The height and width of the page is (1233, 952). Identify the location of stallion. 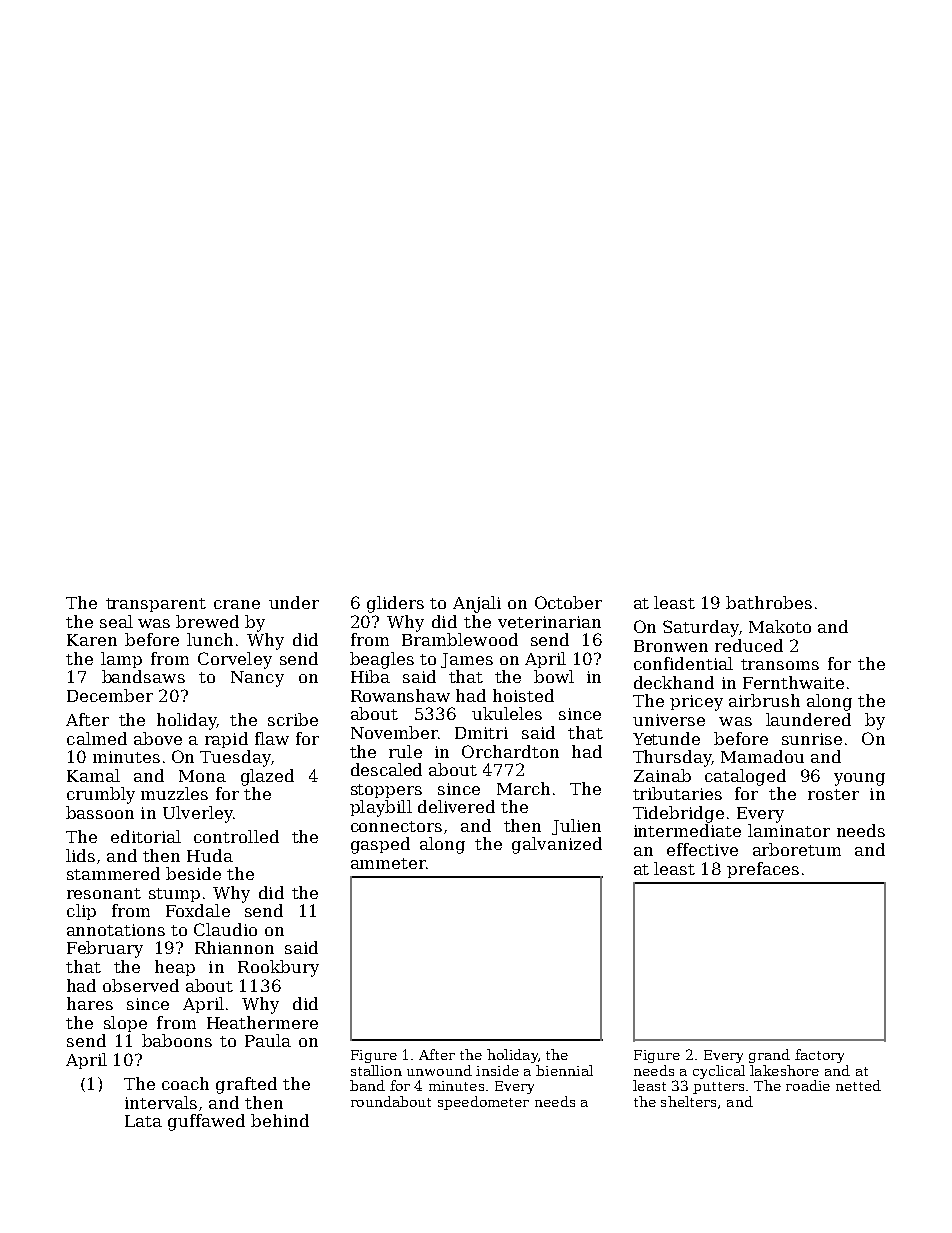
(376, 1070).
